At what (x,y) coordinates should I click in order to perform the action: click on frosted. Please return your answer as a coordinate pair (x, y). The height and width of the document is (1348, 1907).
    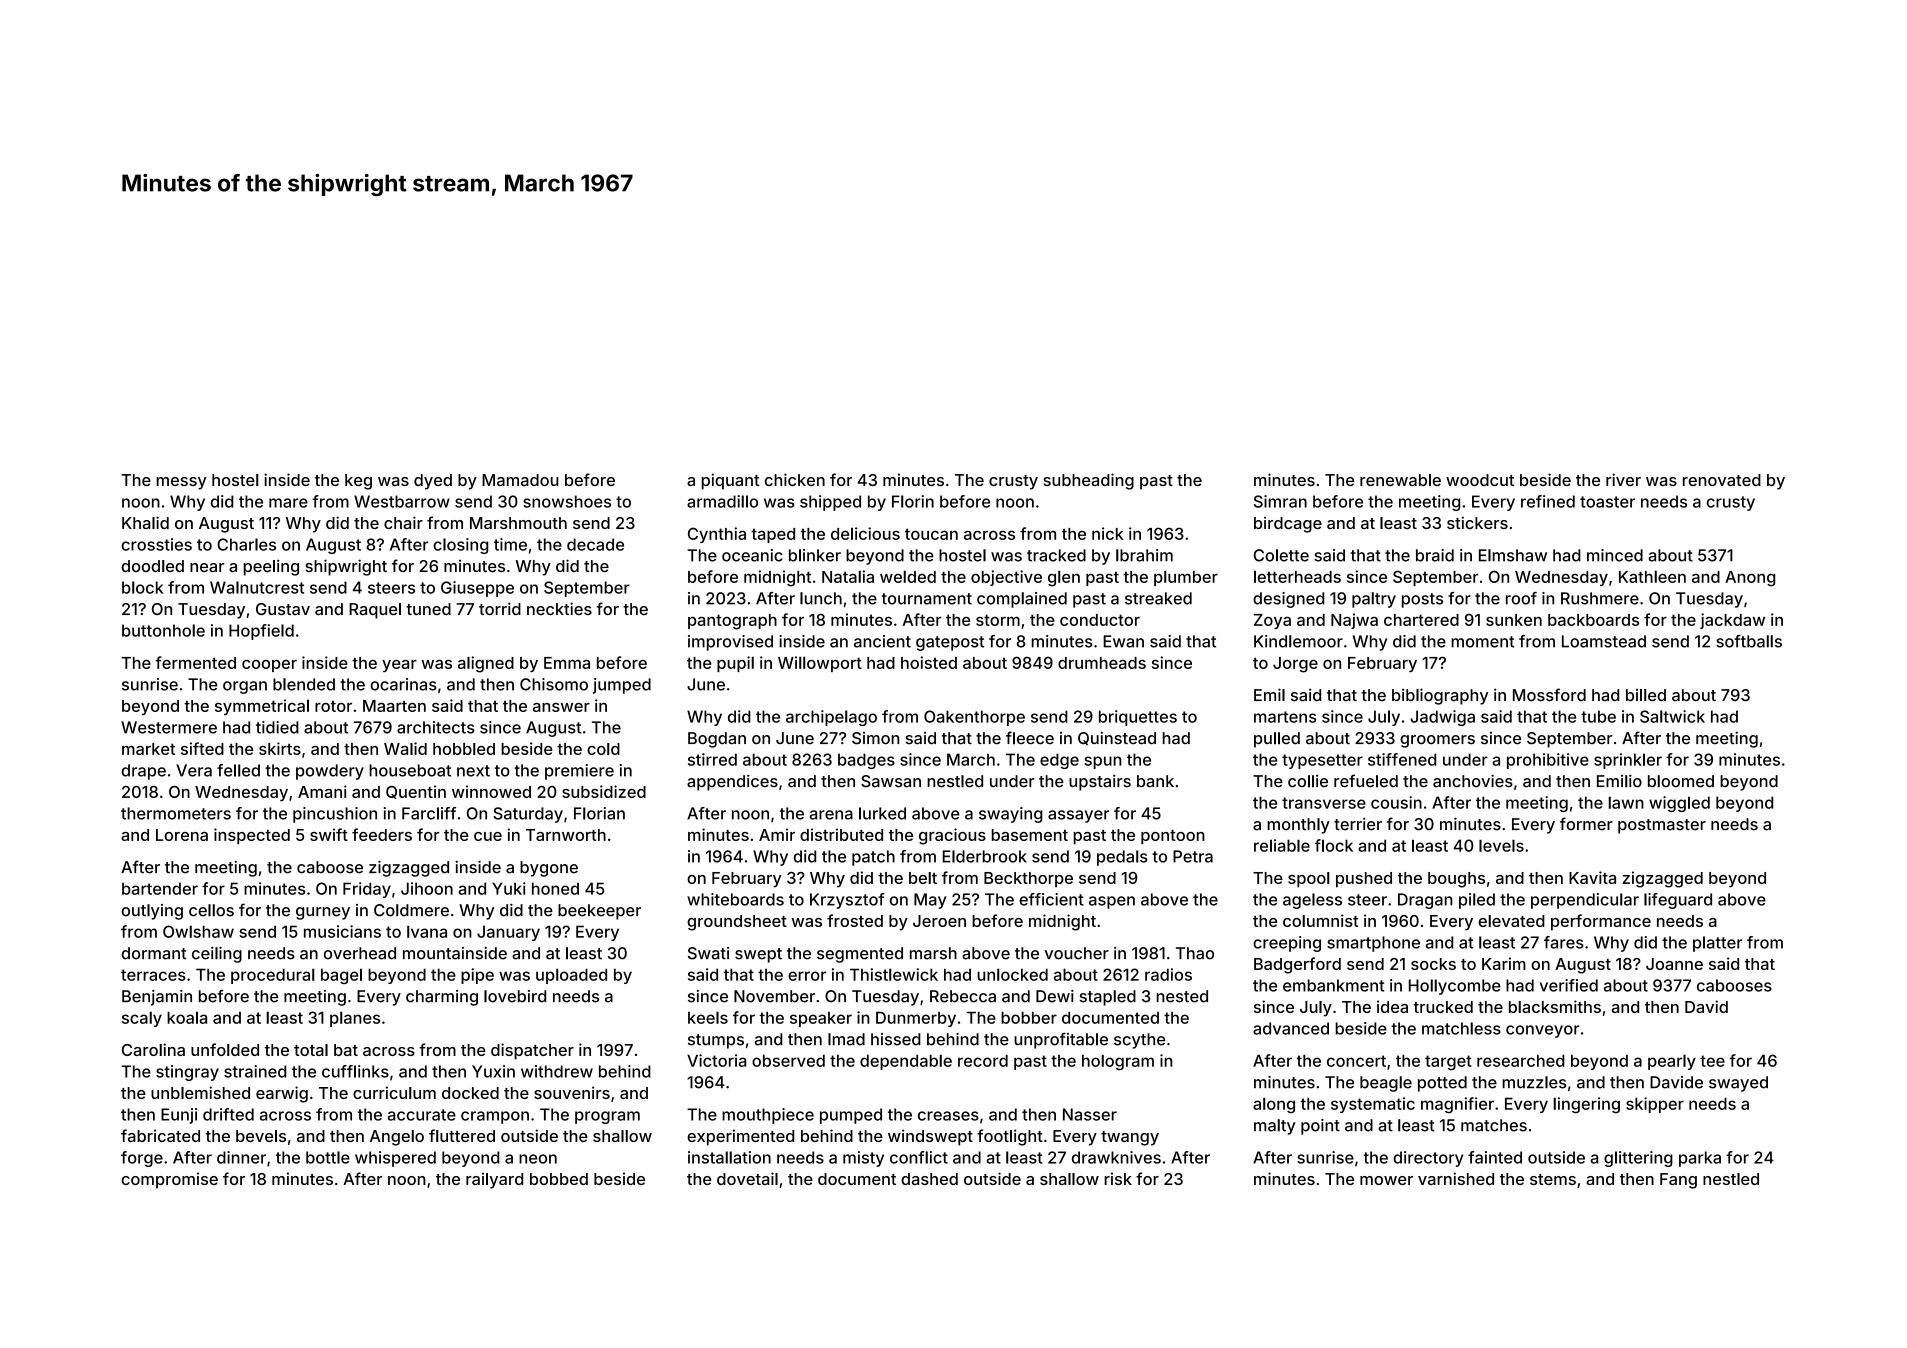
    Looking at the image, I should click on (855, 920).
